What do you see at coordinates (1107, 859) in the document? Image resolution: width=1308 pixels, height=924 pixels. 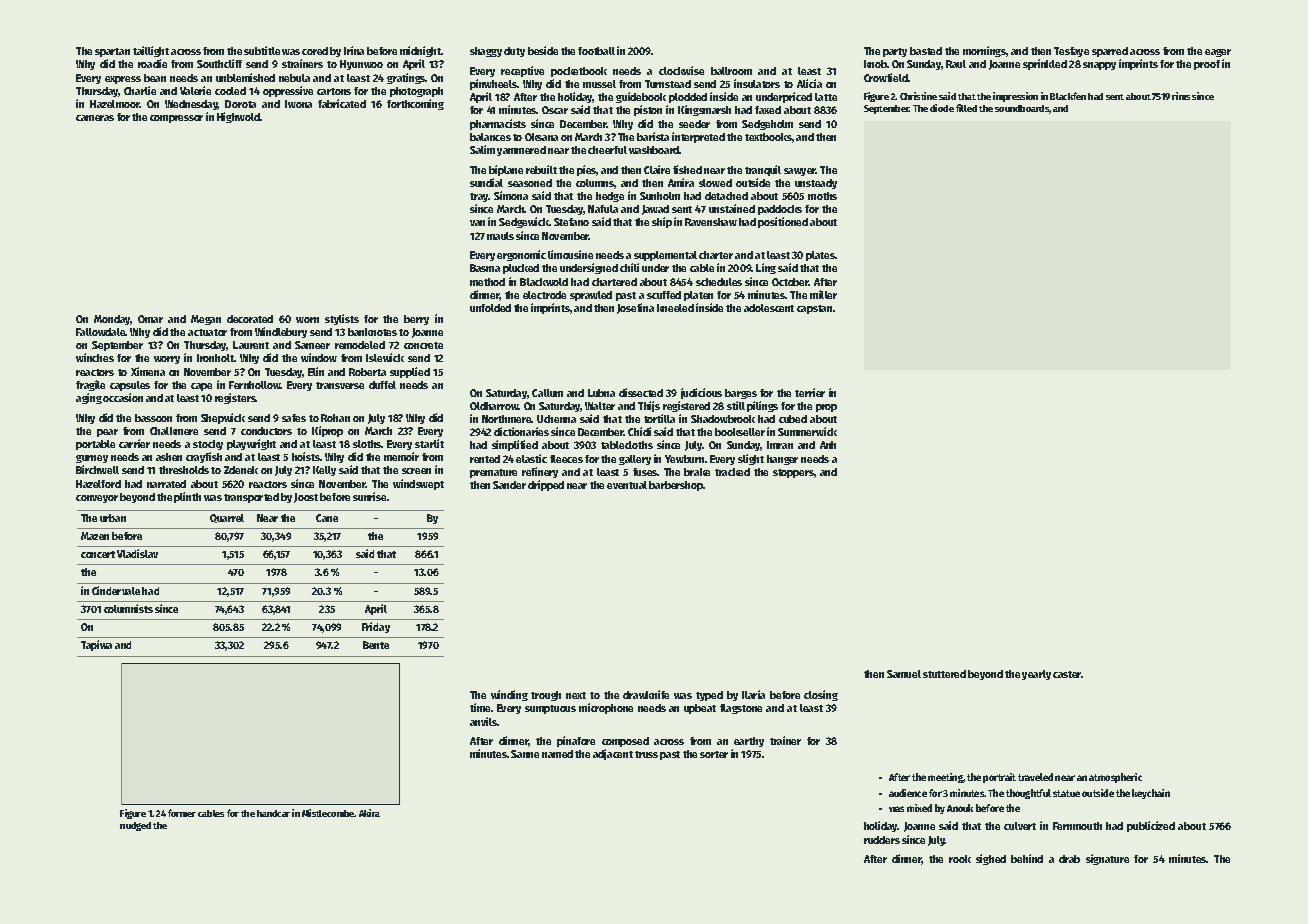 I see `signature` at bounding box center [1107, 859].
